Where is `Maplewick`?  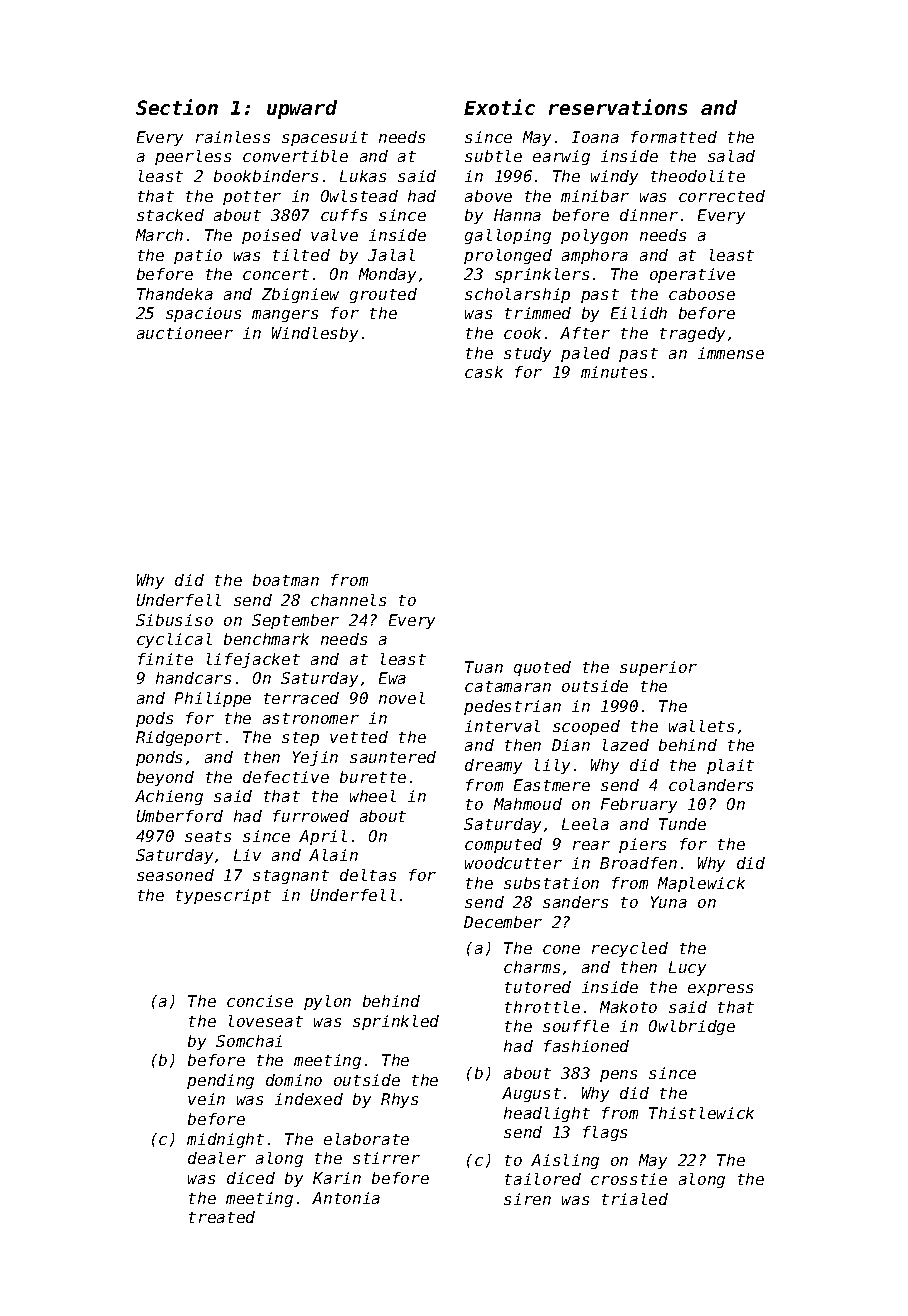 Maplewick is located at coordinates (701, 884).
